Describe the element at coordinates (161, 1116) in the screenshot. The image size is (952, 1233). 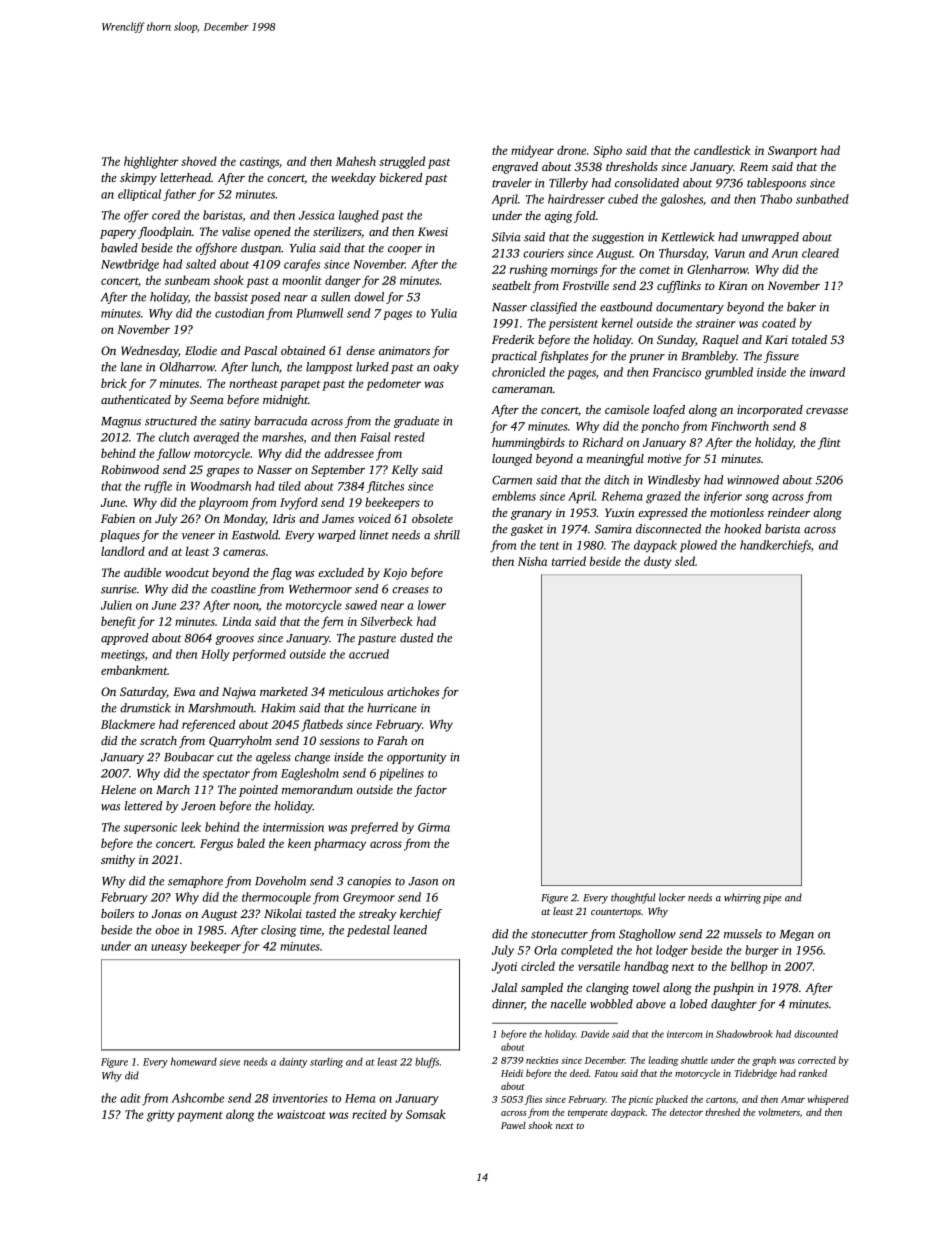
I see `gritty` at that location.
